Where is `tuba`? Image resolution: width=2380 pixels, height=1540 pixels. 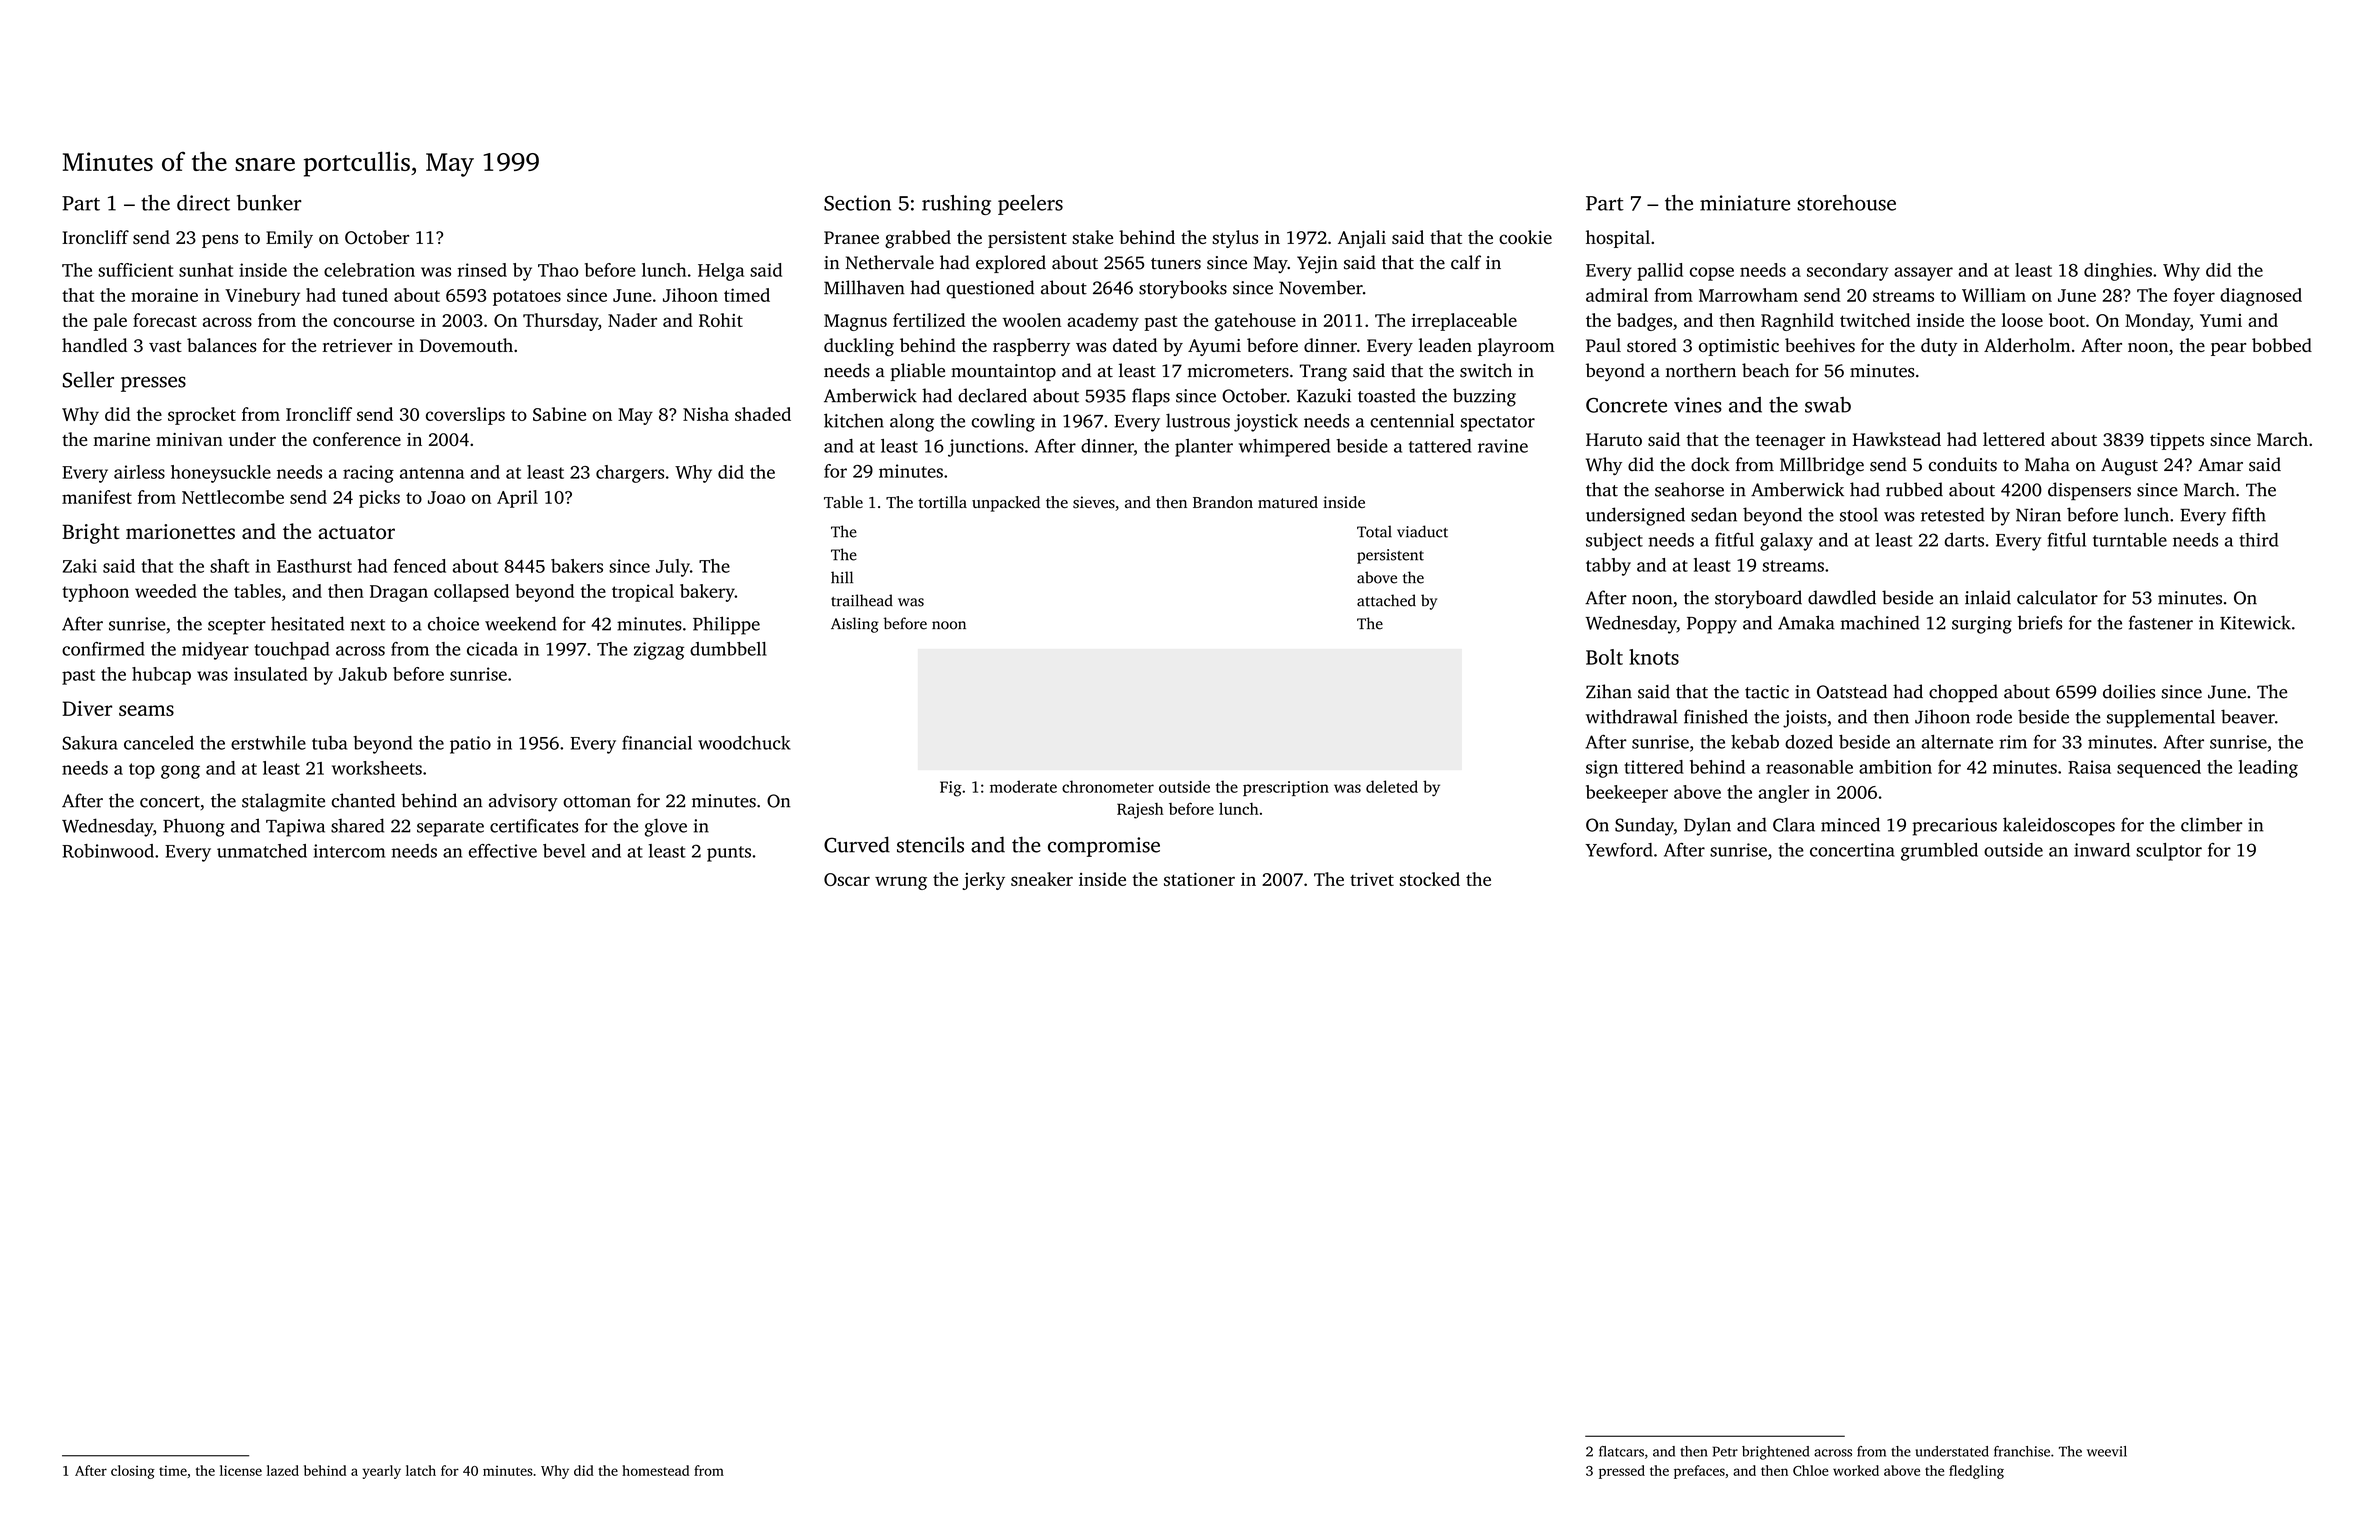
tuba is located at coordinates (329, 743).
